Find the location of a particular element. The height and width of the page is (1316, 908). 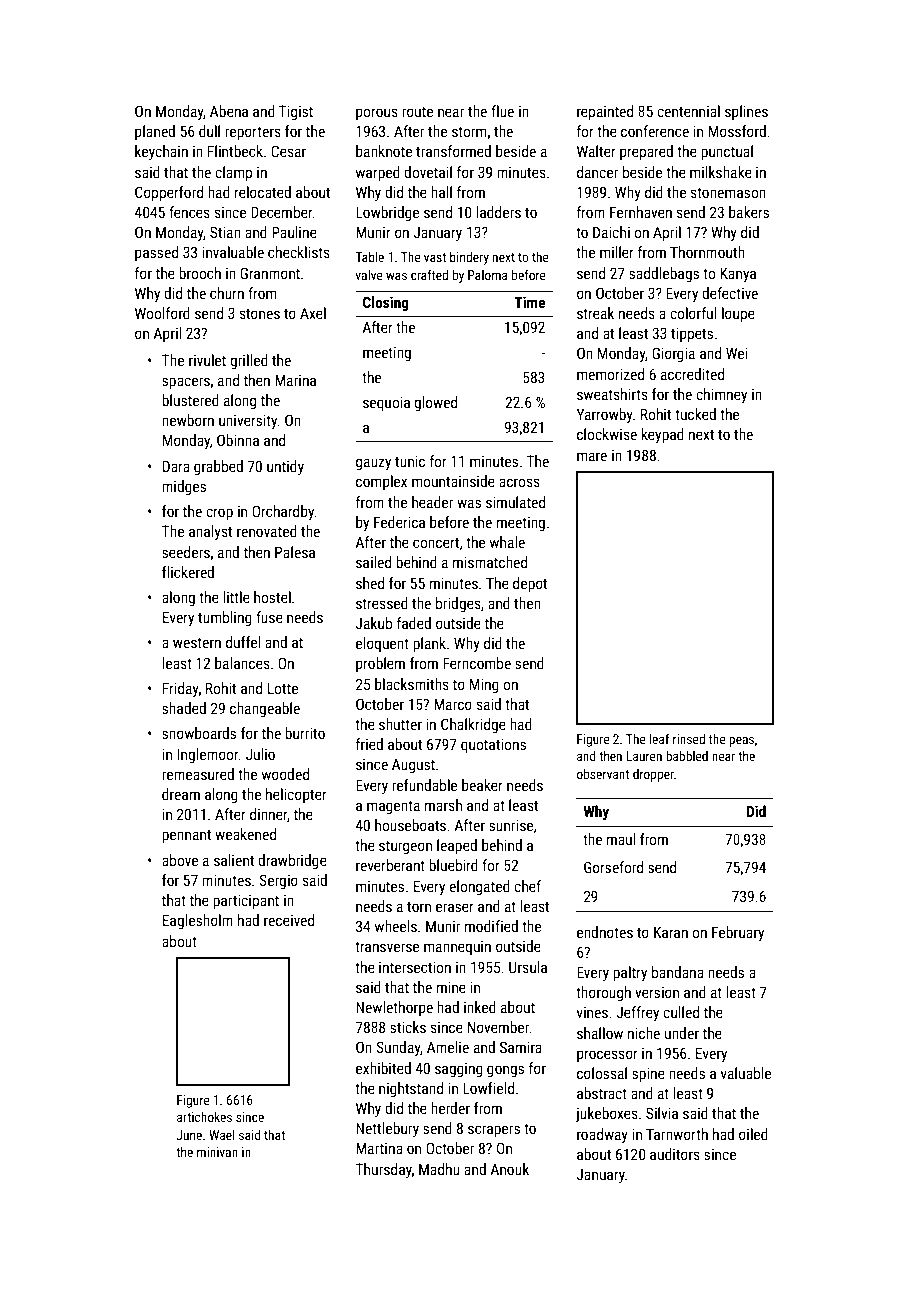

defective is located at coordinates (730, 293).
